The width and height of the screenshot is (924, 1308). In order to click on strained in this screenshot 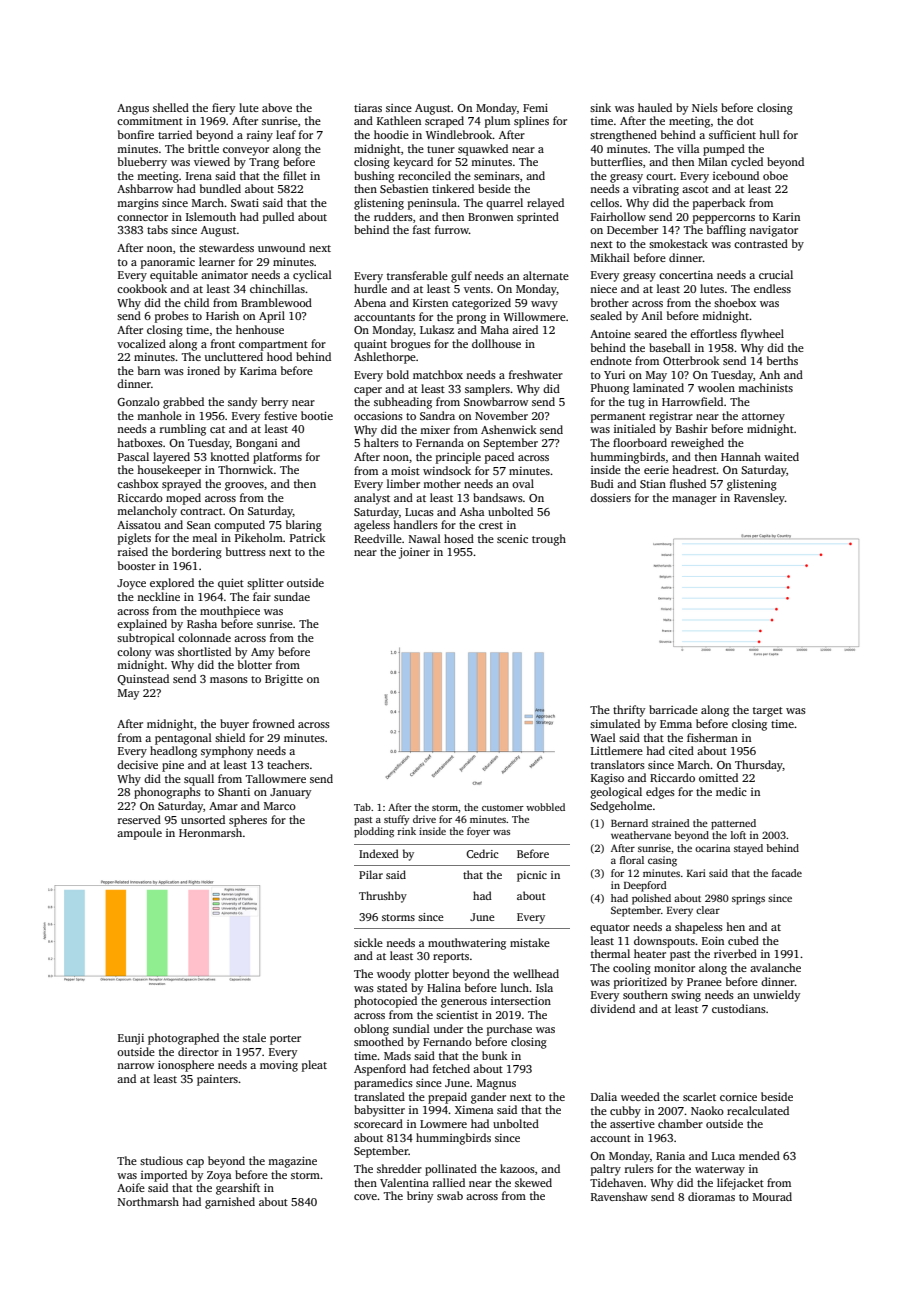, I will do `click(671, 823)`.
